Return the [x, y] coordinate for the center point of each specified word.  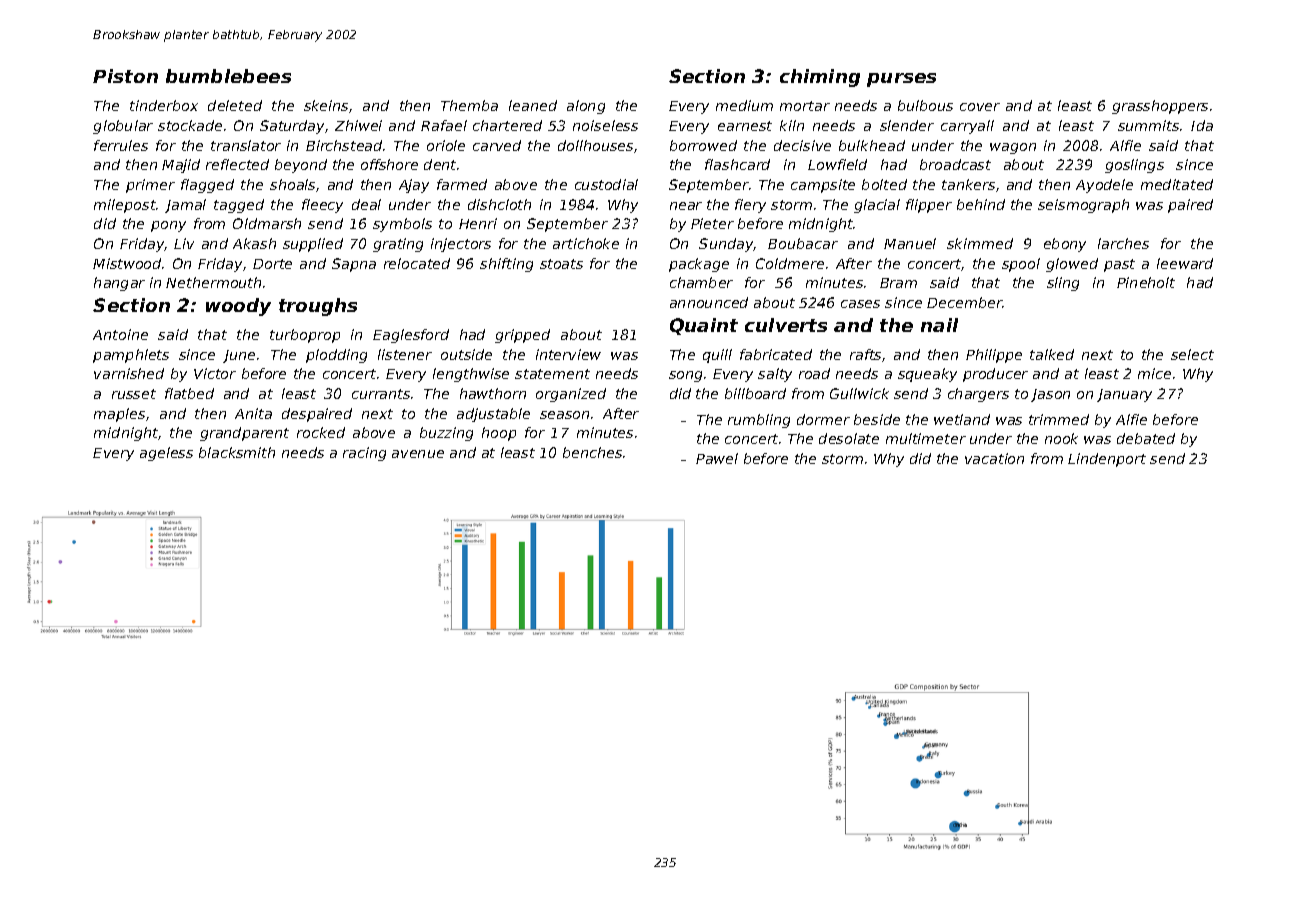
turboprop [305, 336]
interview [568, 354]
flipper [929, 206]
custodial [606, 184]
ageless [166, 454]
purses [901, 80]
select [1192, 354]
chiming [820, 78]
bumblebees [228, 76]
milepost [125, 206]
